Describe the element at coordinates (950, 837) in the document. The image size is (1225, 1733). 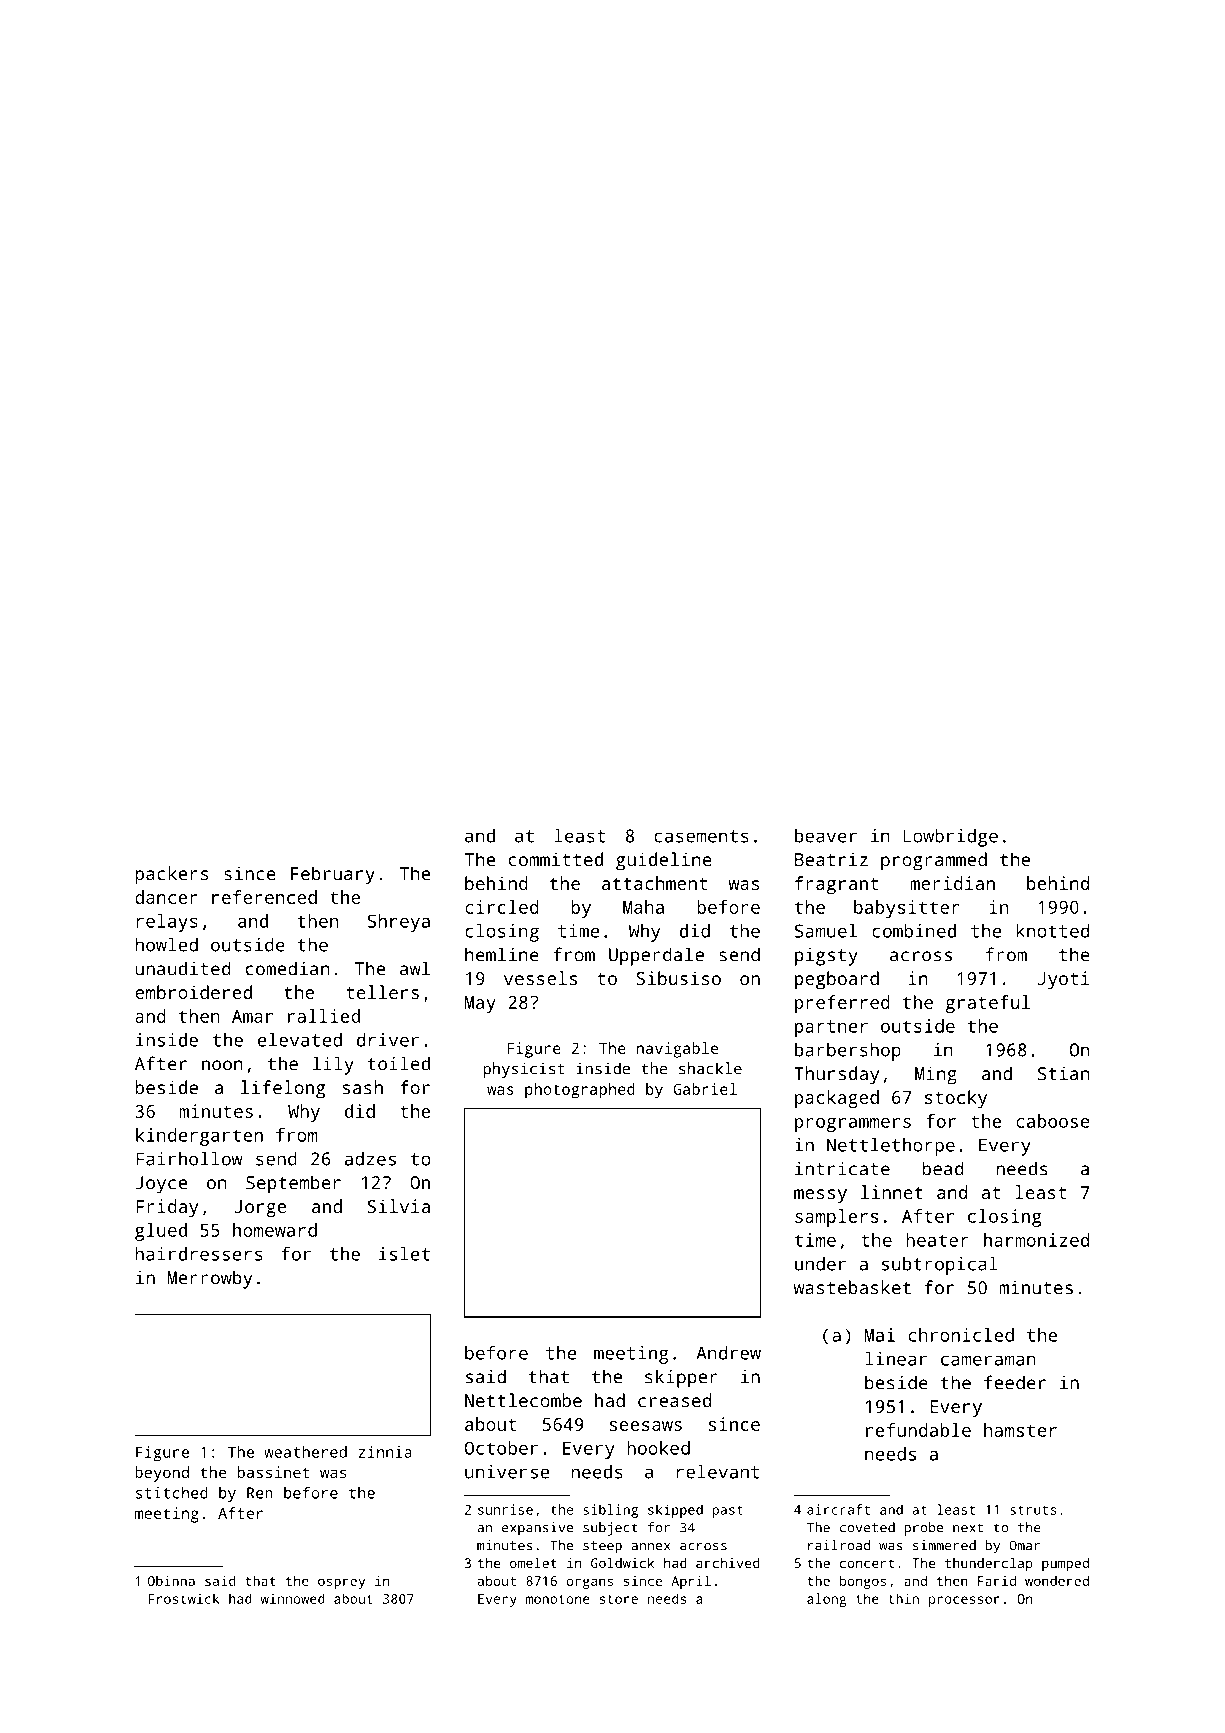
I see `Lowbridge` at that location.
